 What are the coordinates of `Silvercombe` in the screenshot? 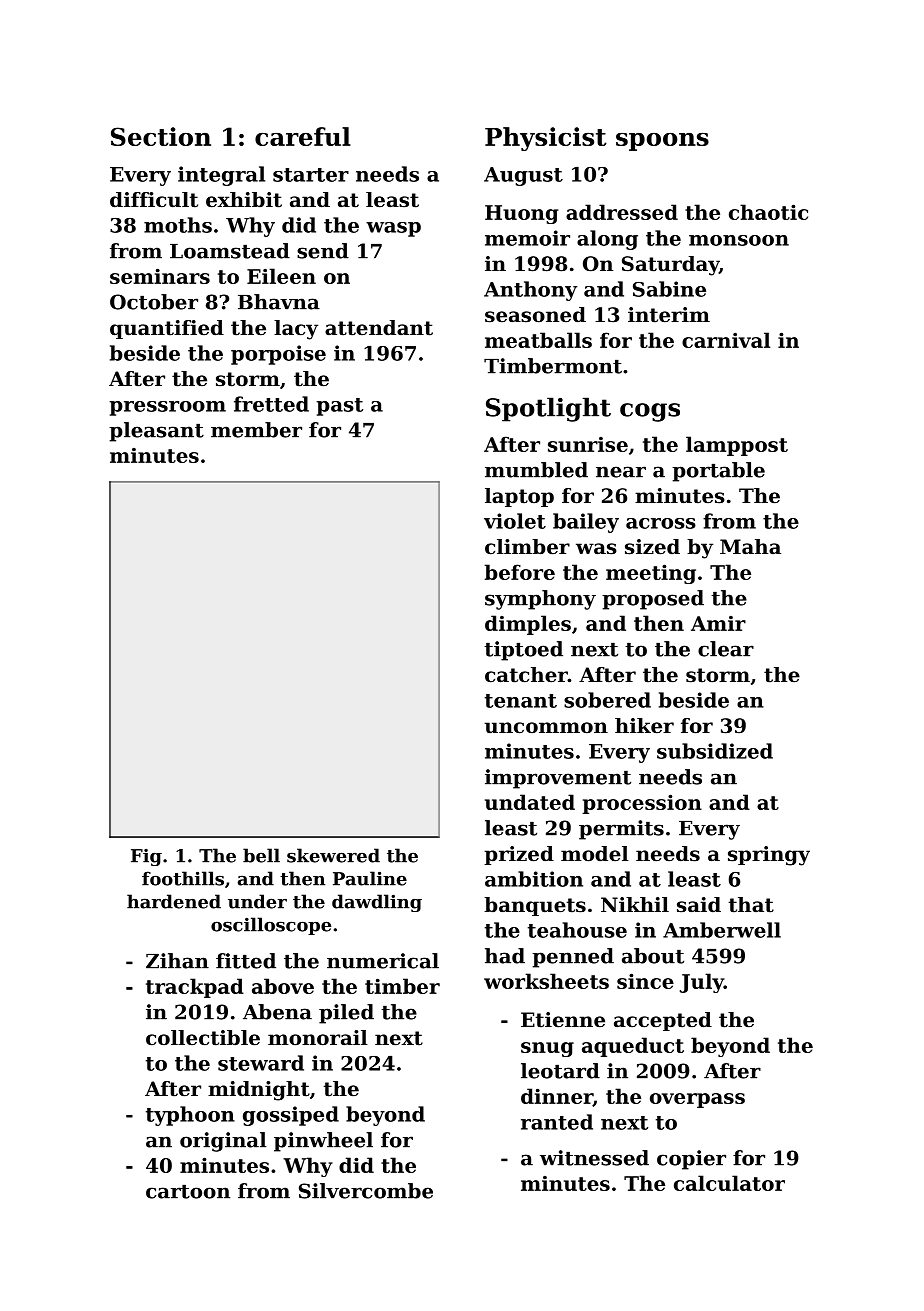 It's located at (366, 1191).
